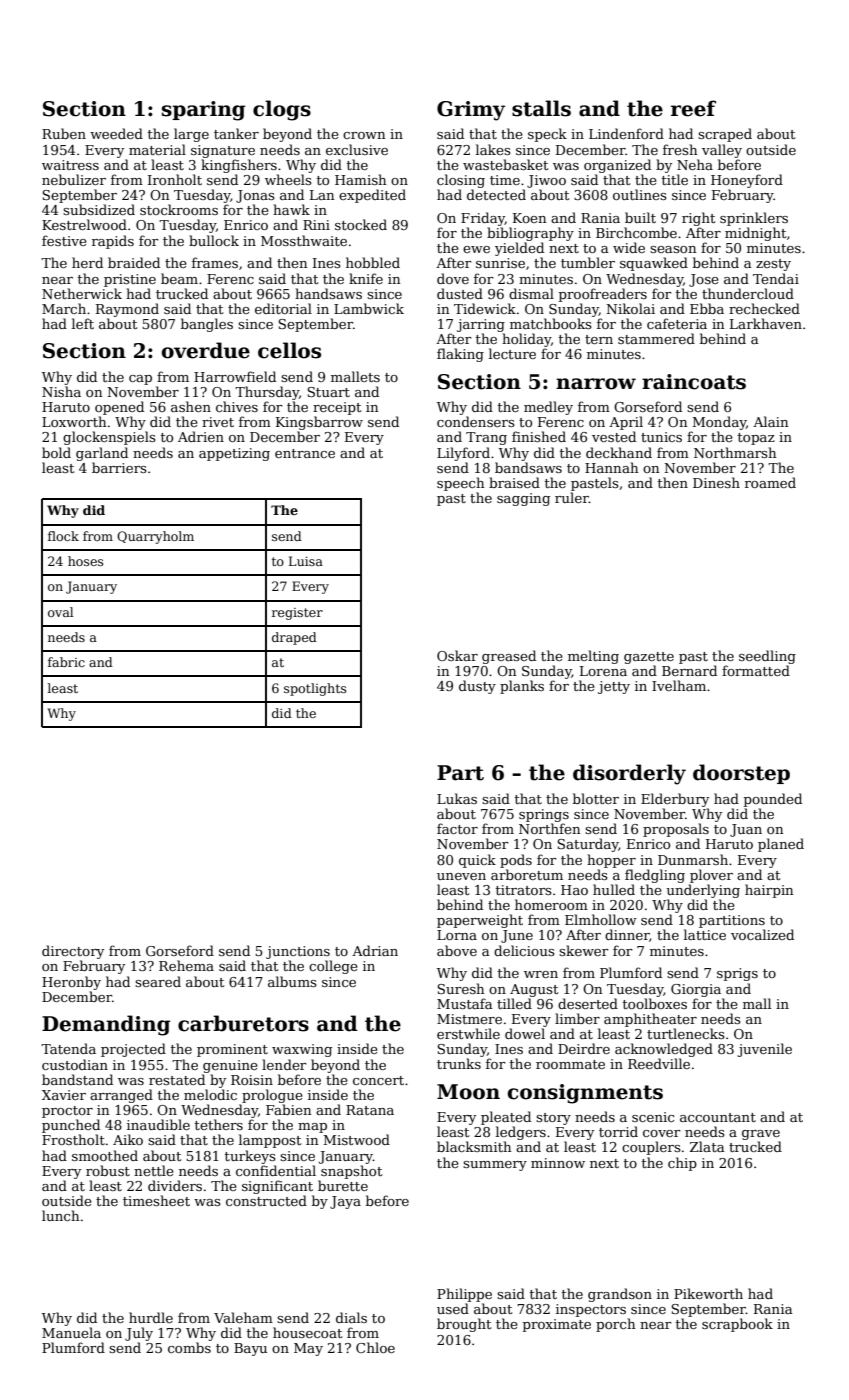  I want to click on Nisha, so click(61, 391).
